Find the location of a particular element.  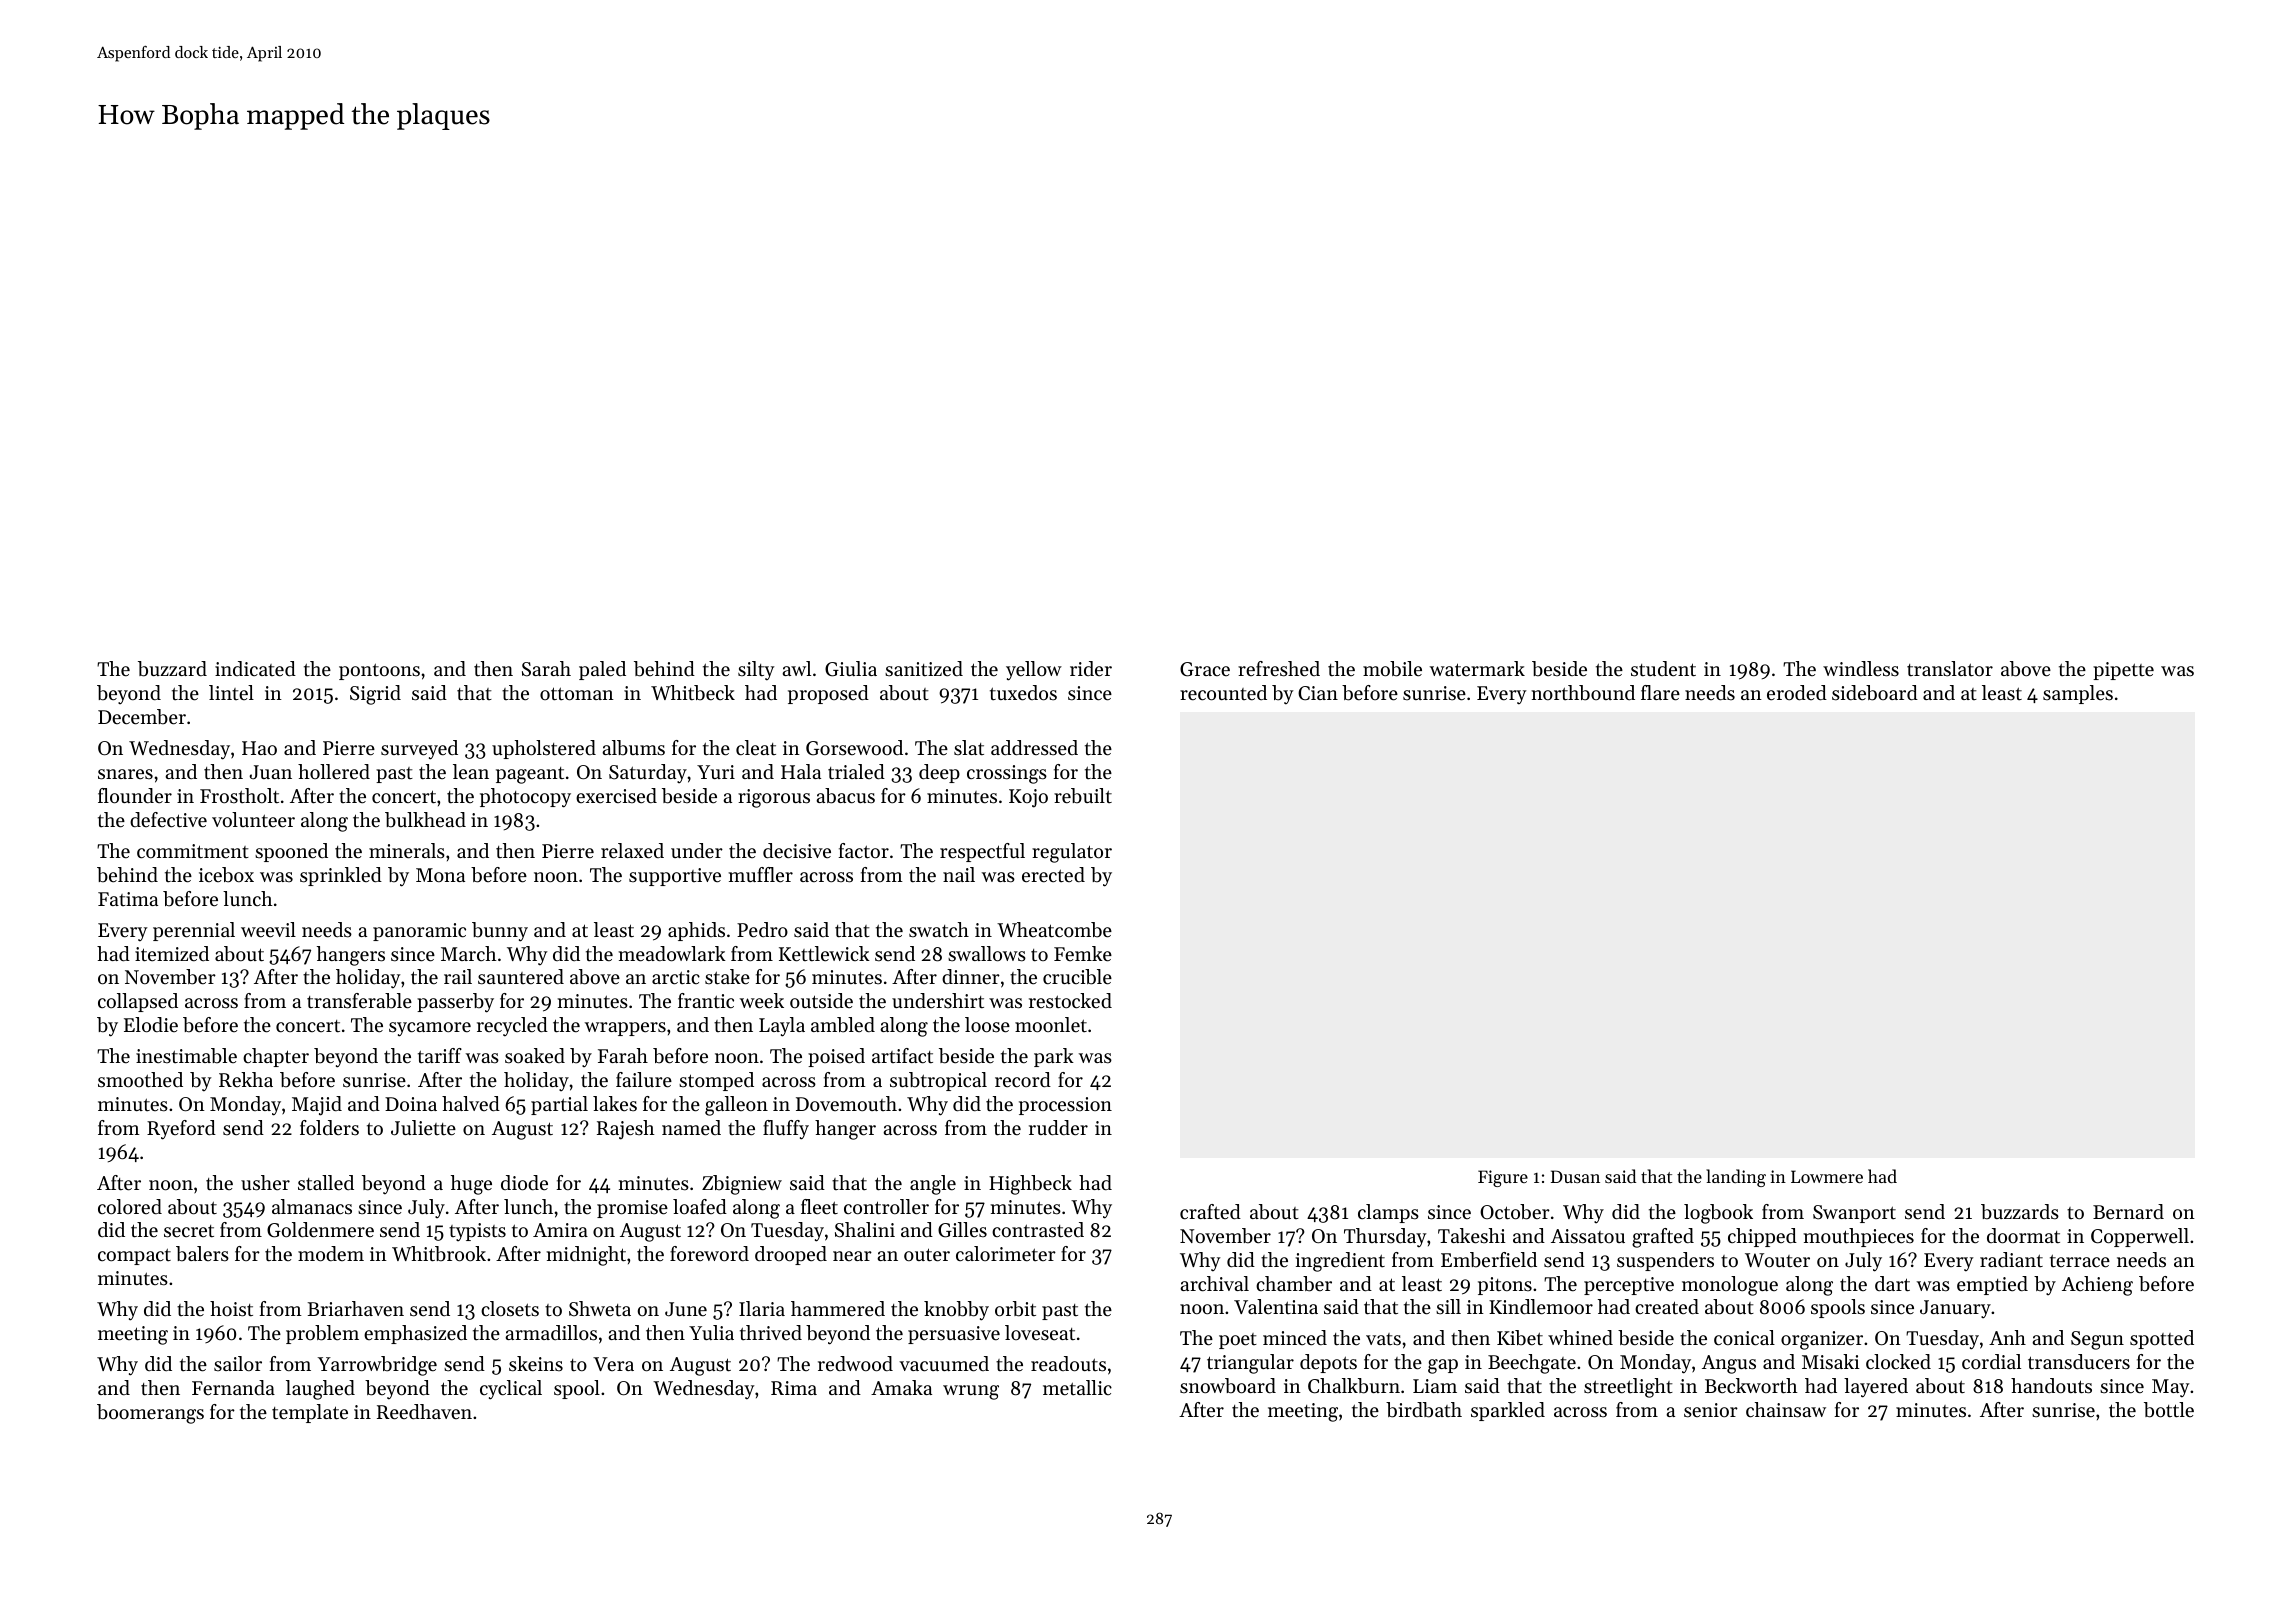

Gilles is located at coordinates (962, 1230).
